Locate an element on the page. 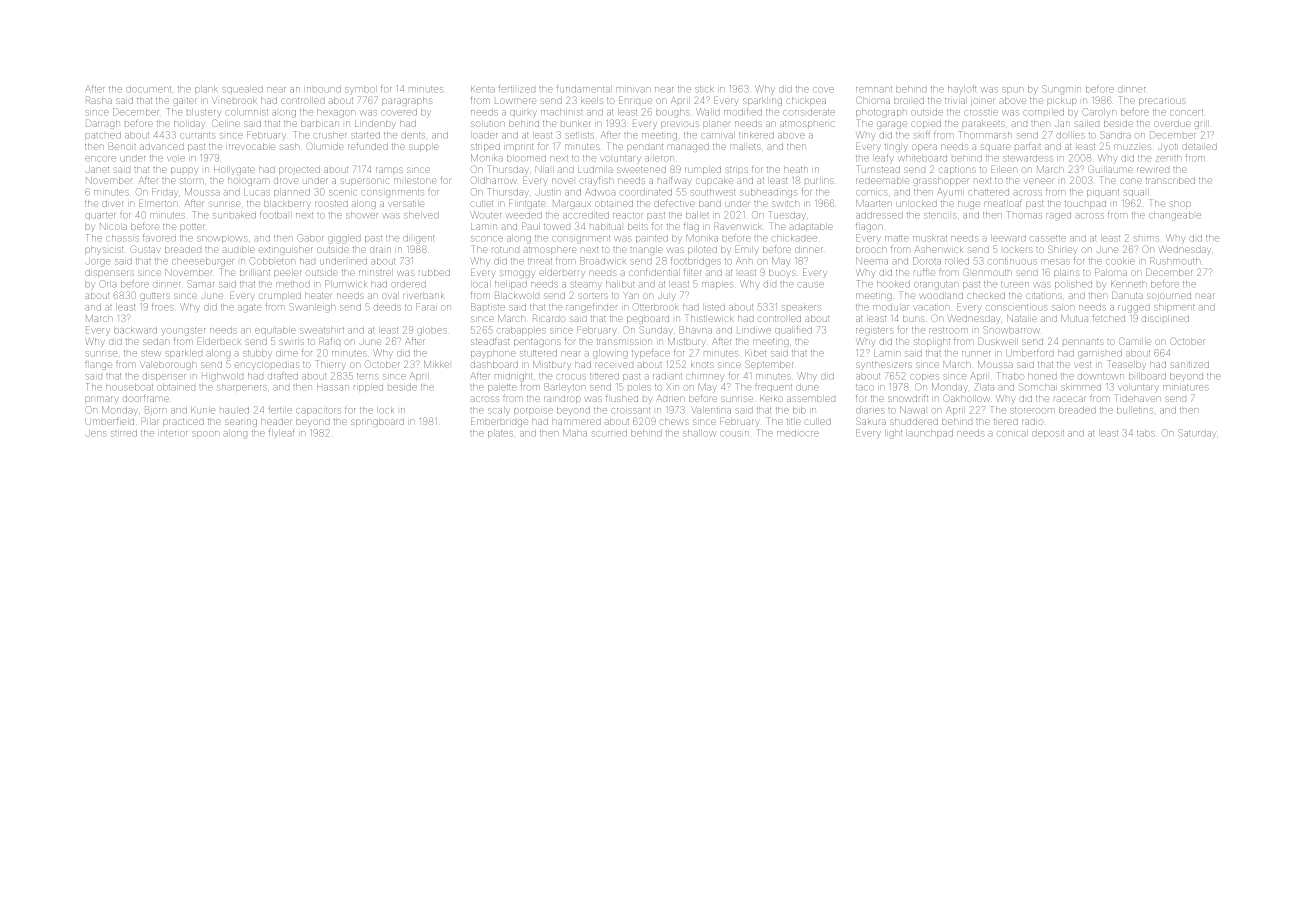 This document has width=1308, height=924. shims is located at coordinates (1146, 239).
